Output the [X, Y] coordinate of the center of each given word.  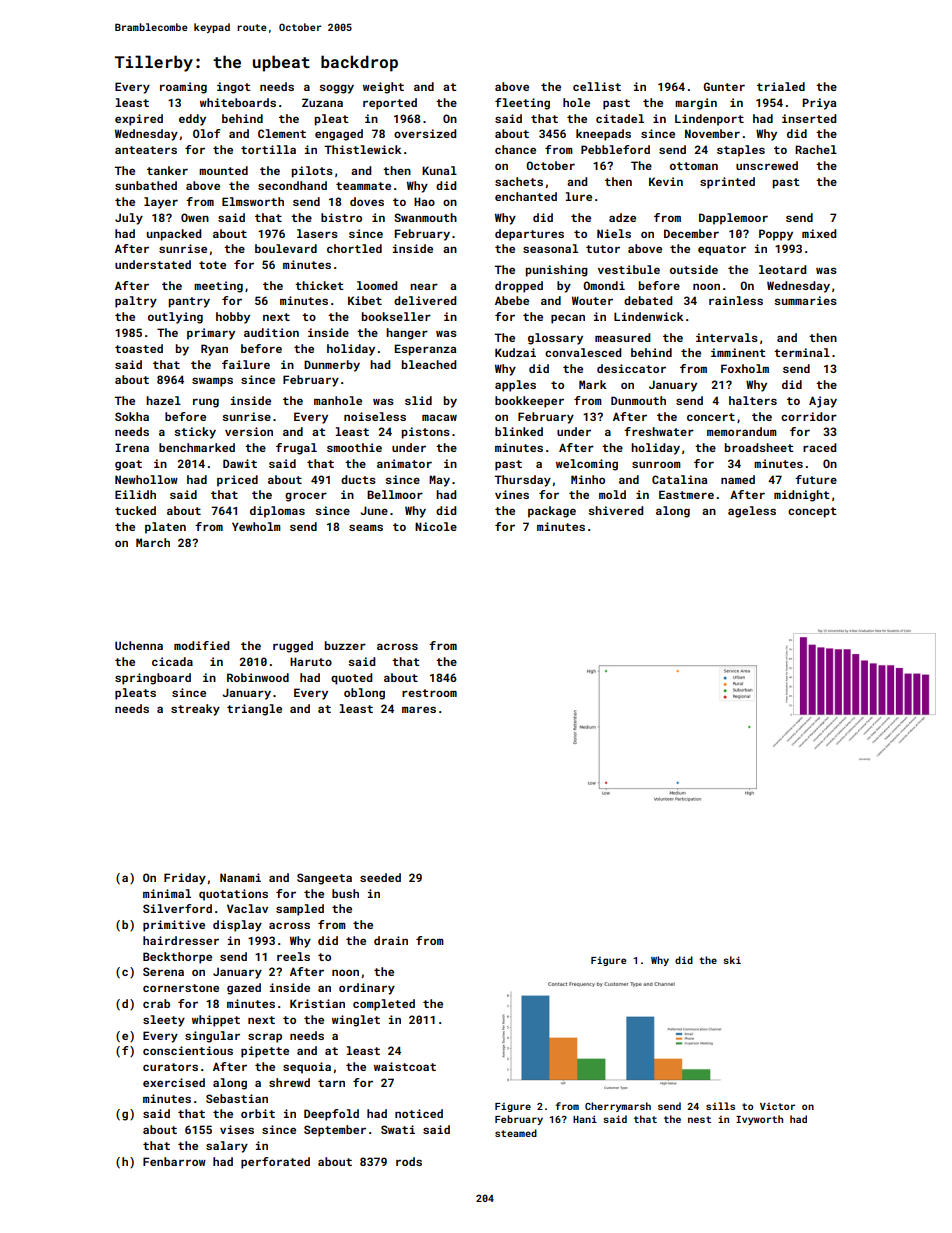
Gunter [724, 86]
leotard [782, 269]
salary [227, 1147]
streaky [195, 710]
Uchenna [139, 645]
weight [383, 88]
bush [345, 893]
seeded [380, 877]
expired [139, 120]
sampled [300, 910]
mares [419, 709]
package [552, 512]
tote [212, 265]
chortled [354, 248]
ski [732, 960]
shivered [615, 510]
